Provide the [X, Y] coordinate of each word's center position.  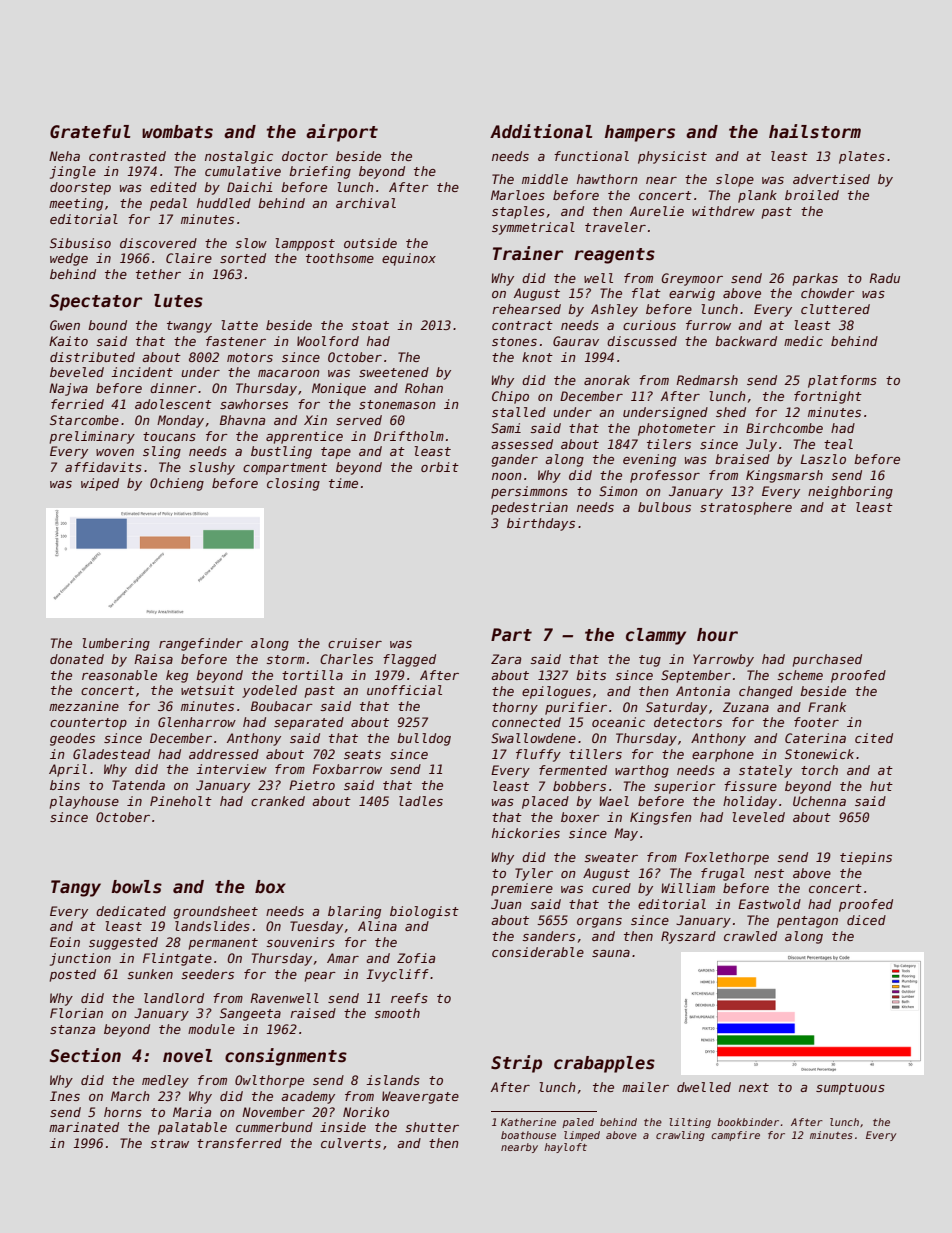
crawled [750, 936]
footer [816, 722]
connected [526, 722]
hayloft [566, 1148]
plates [862, 157]
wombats [177, 132]
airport [342, 133]
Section [85, 1055]
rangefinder [201, 644]
